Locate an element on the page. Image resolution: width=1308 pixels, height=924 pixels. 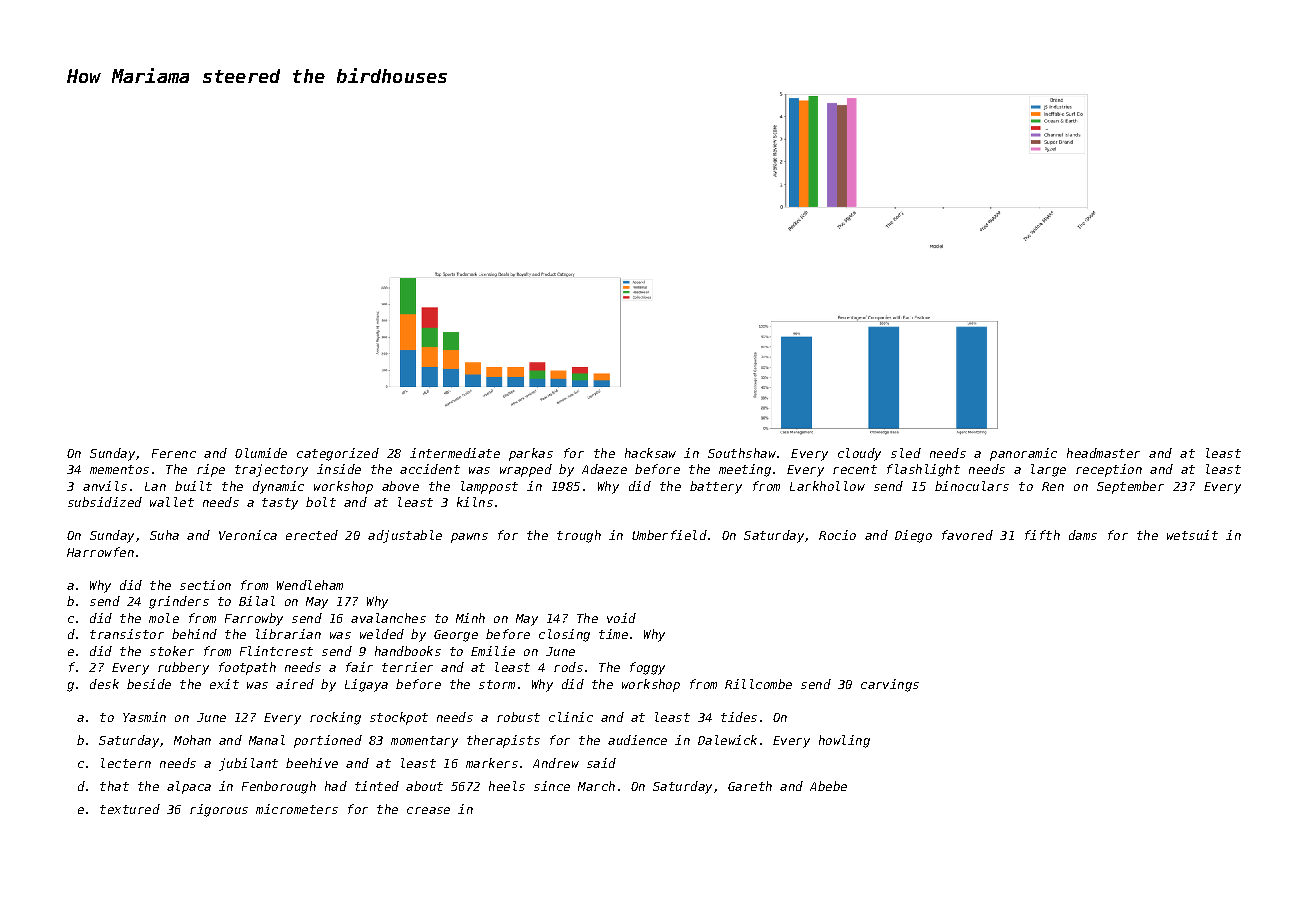
Rillcombe is located at coordinates (758, 684).
